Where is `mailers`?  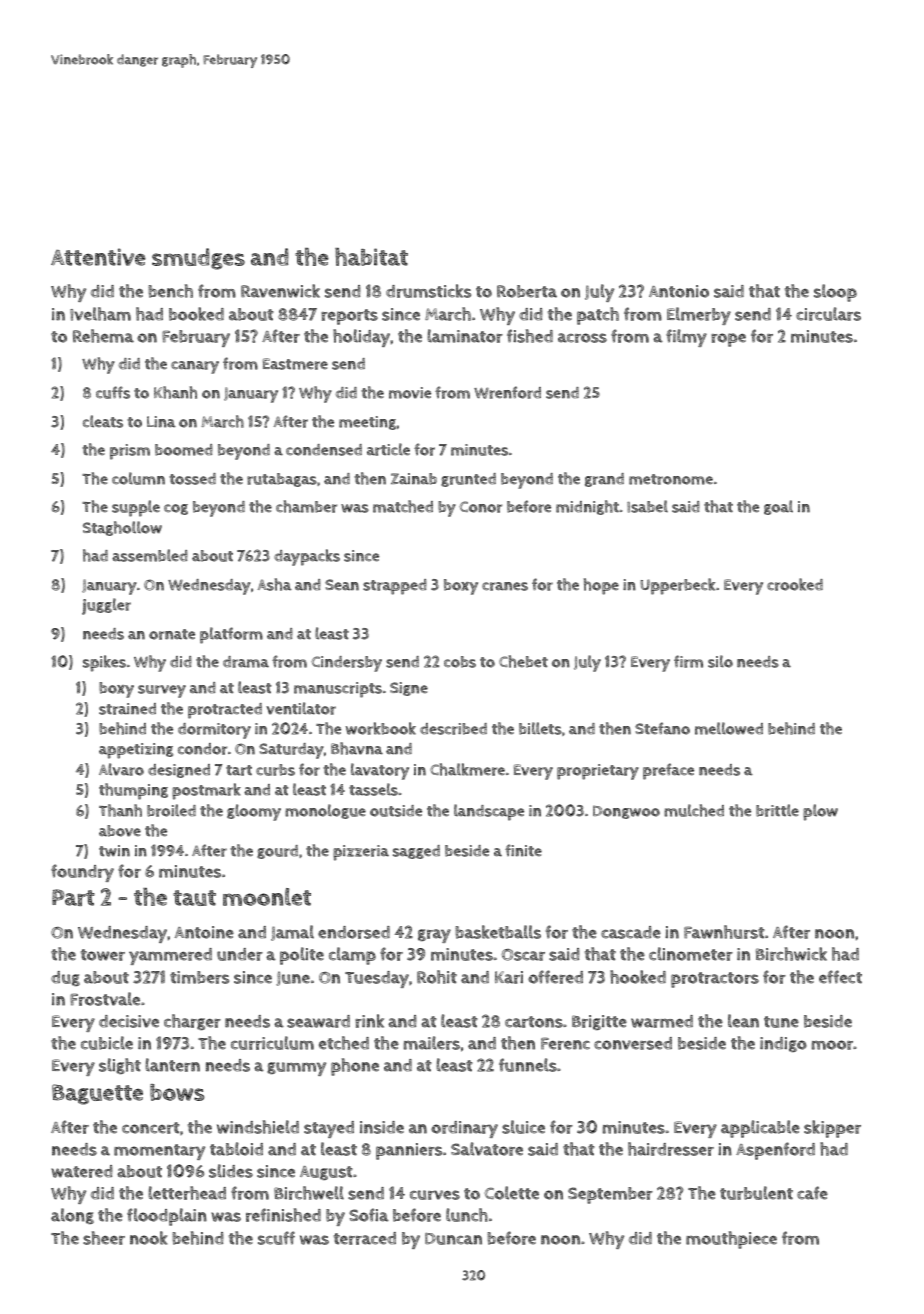
mailers is located at coordinates (432, 1043).
